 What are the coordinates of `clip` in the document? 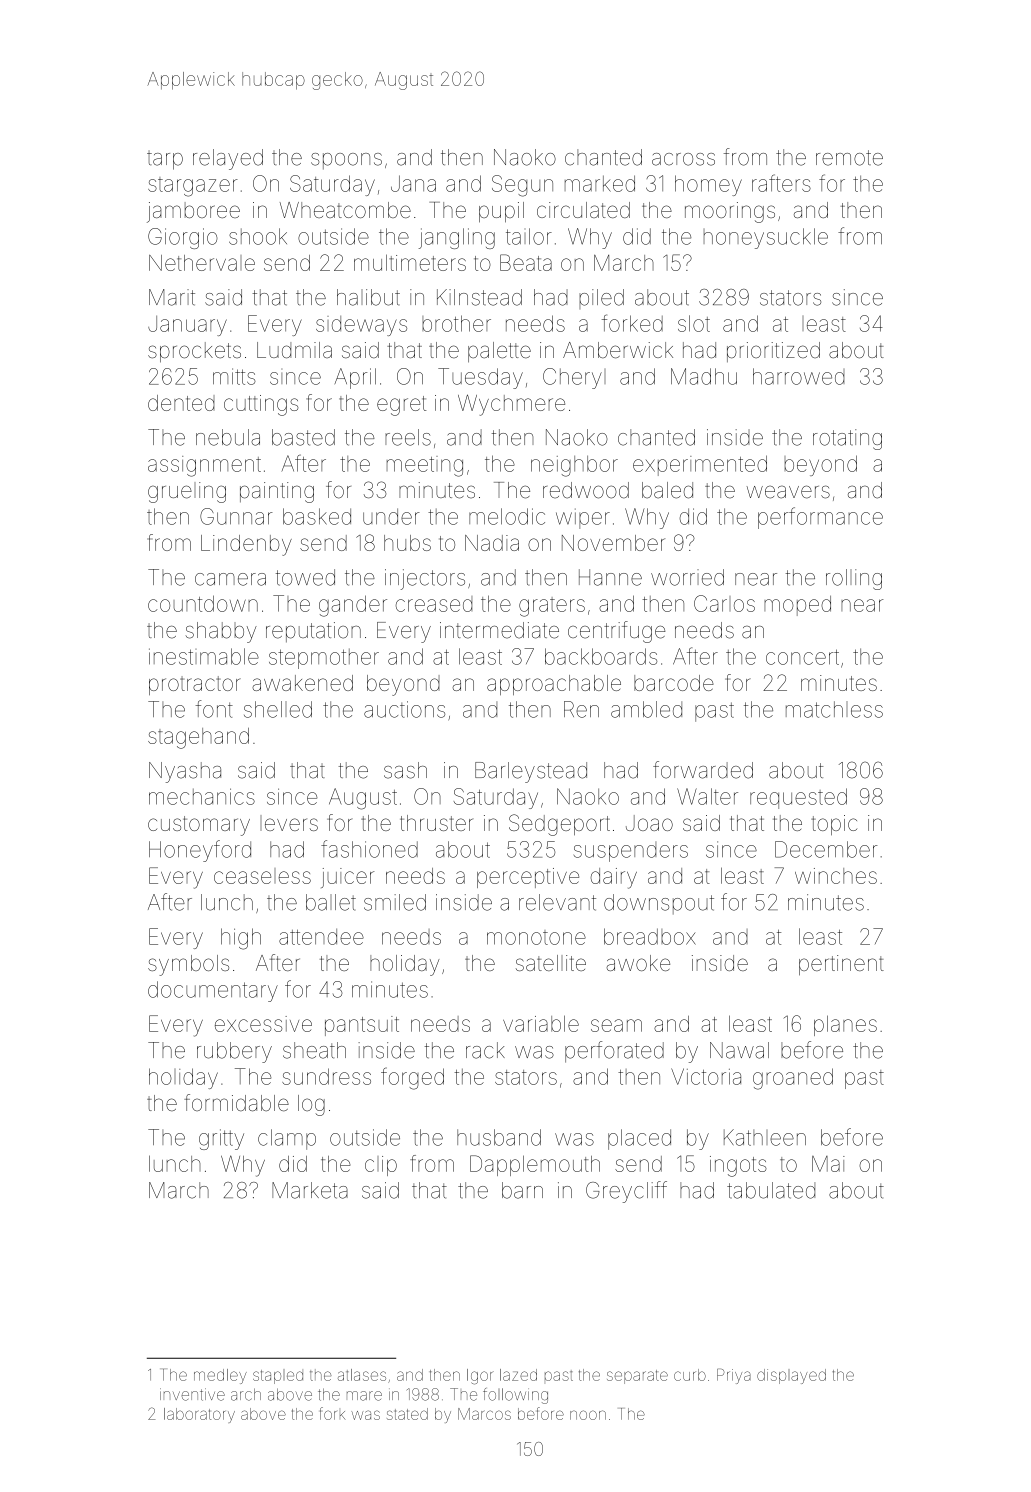 It's located at (381, 1166).
